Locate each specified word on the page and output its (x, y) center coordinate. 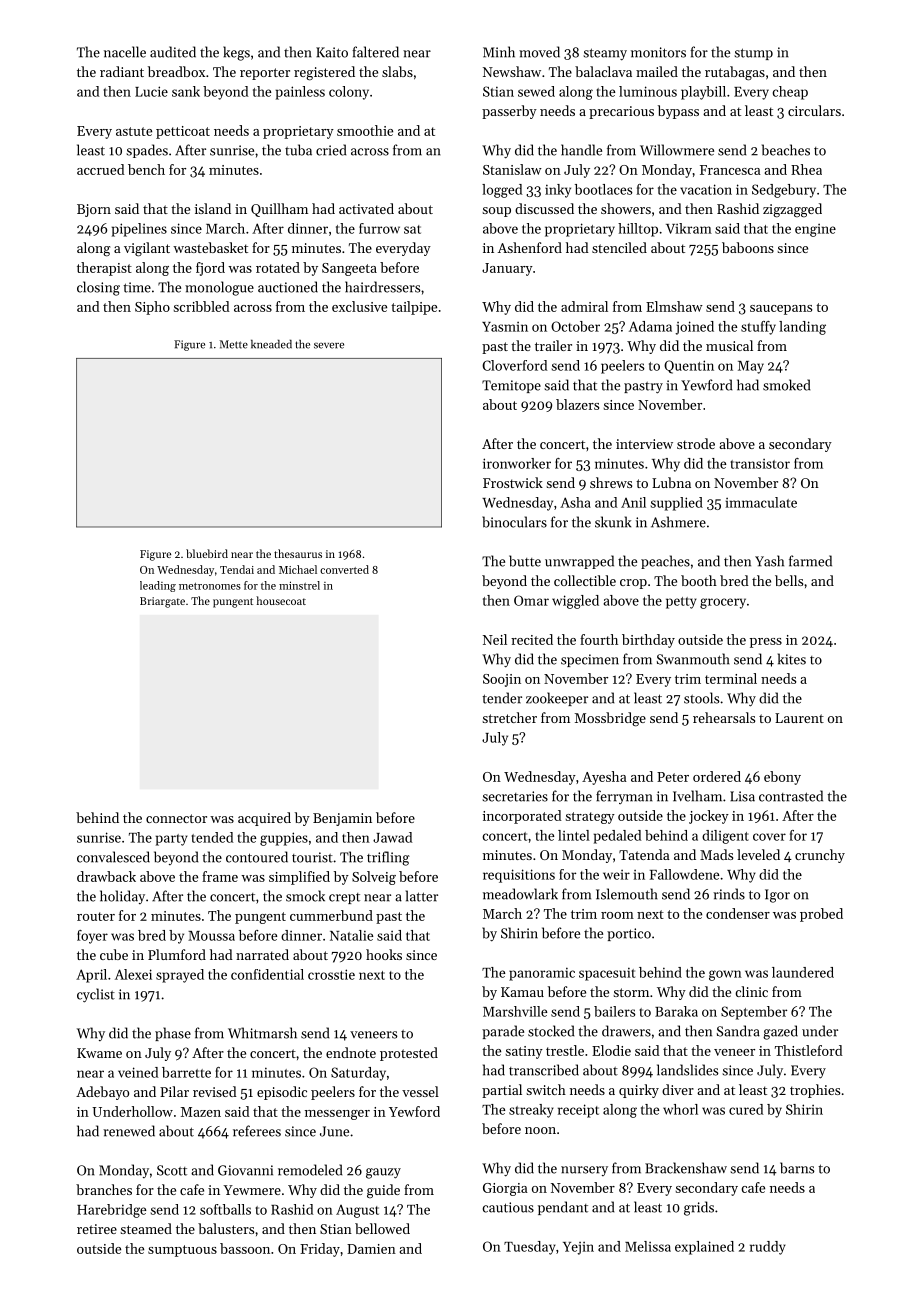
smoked (786, 385)
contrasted (791, 796)
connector (176, 818)
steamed (146, 1228)
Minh (499, 52)
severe (329, 346)
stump (753, 54)
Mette (233, 344)
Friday (320, 1250)
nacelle (125, 52)
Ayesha (604, 778)
